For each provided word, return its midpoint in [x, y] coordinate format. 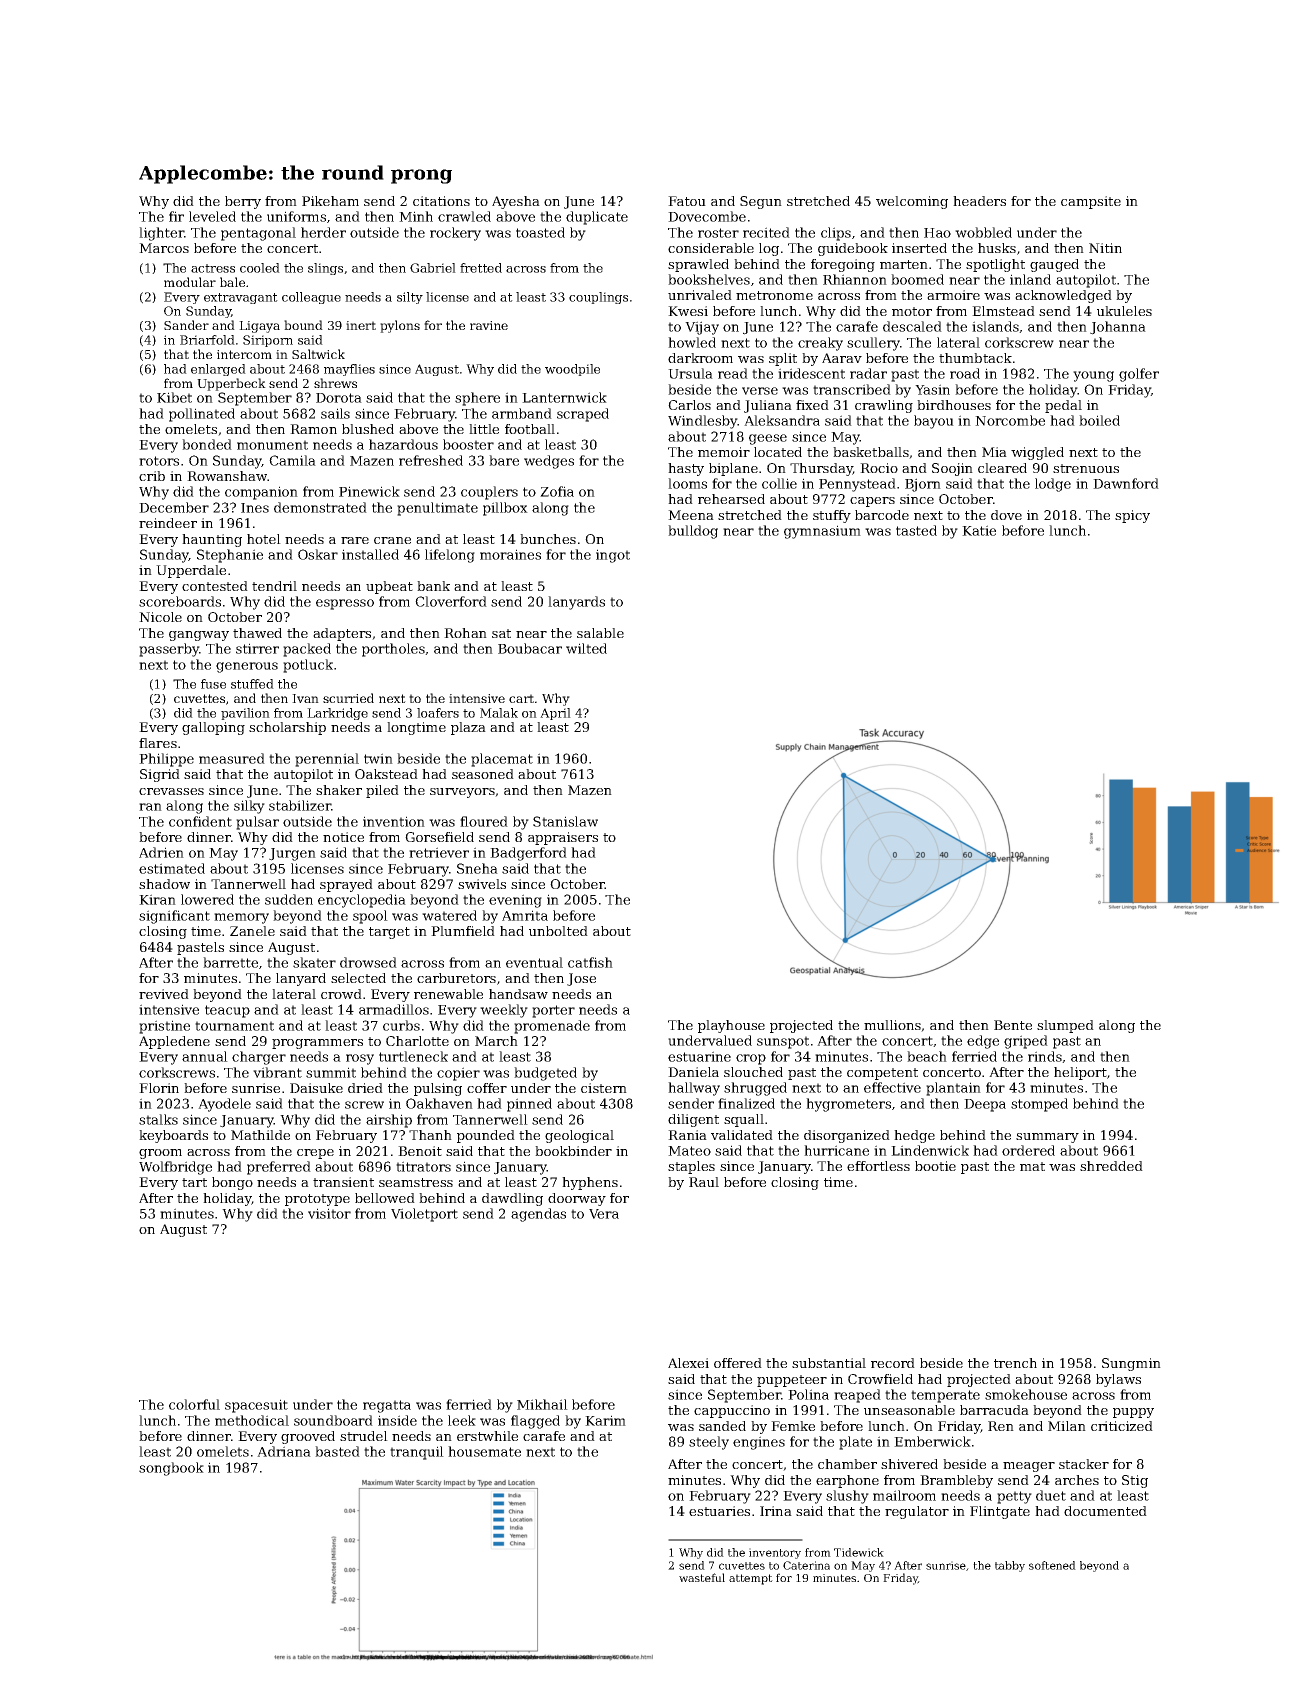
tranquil [417, 1453]
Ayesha [516, 202]
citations [441, 201]
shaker [339, 790]
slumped [1065, 1026]
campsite [1091, 202]
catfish [590, 962]
